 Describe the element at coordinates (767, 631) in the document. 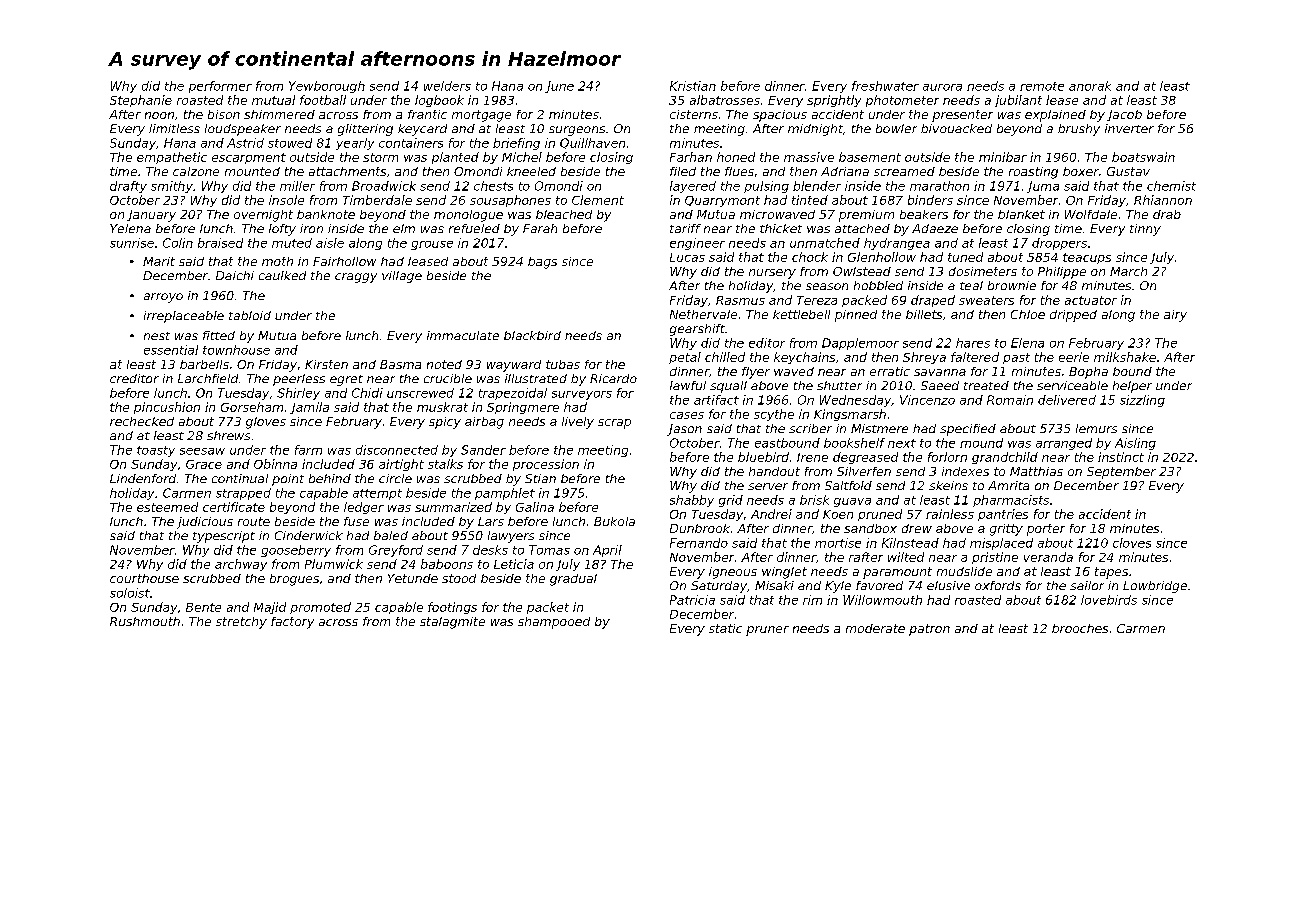

I see `pruner` at that location.
